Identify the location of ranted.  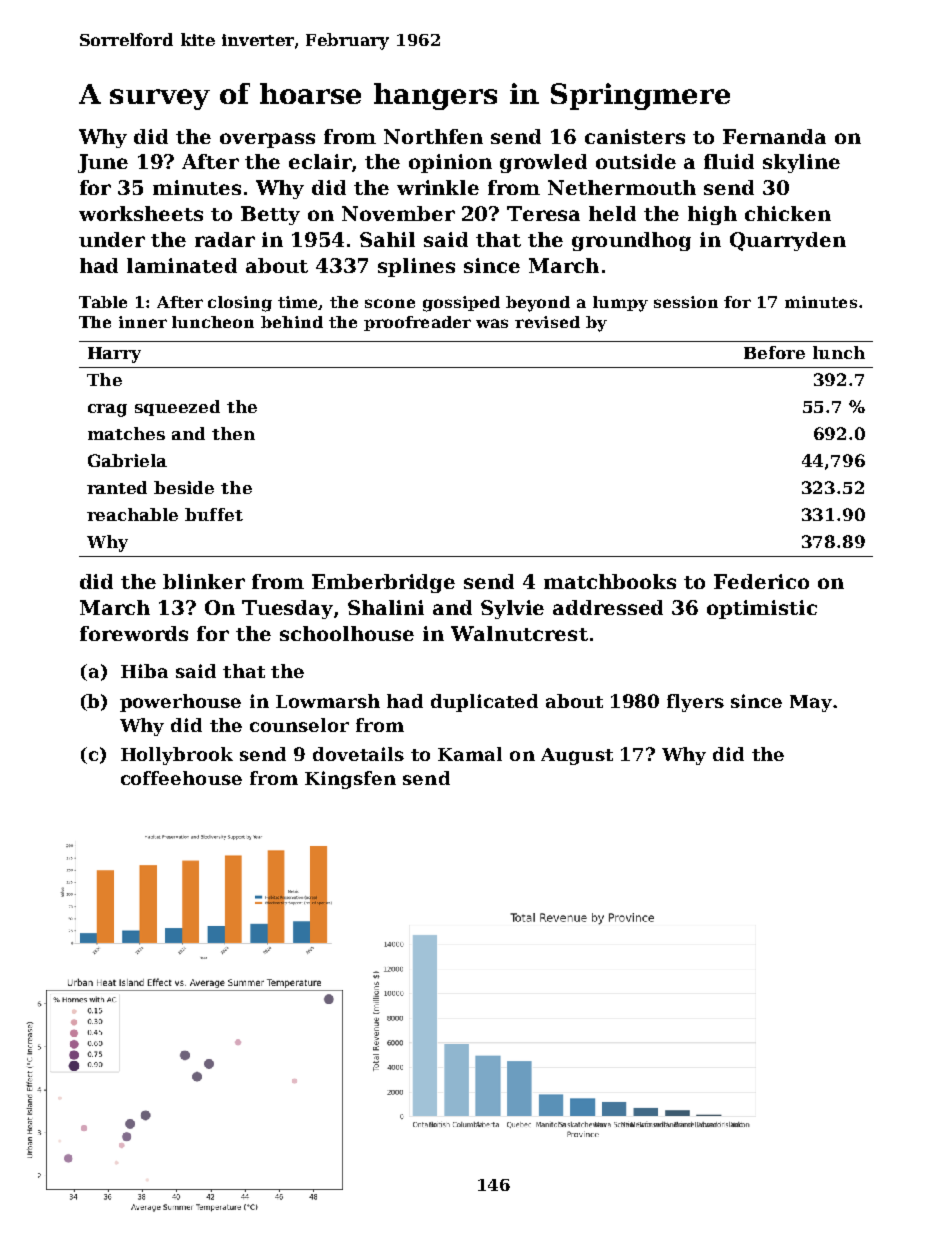
(117, 487).
